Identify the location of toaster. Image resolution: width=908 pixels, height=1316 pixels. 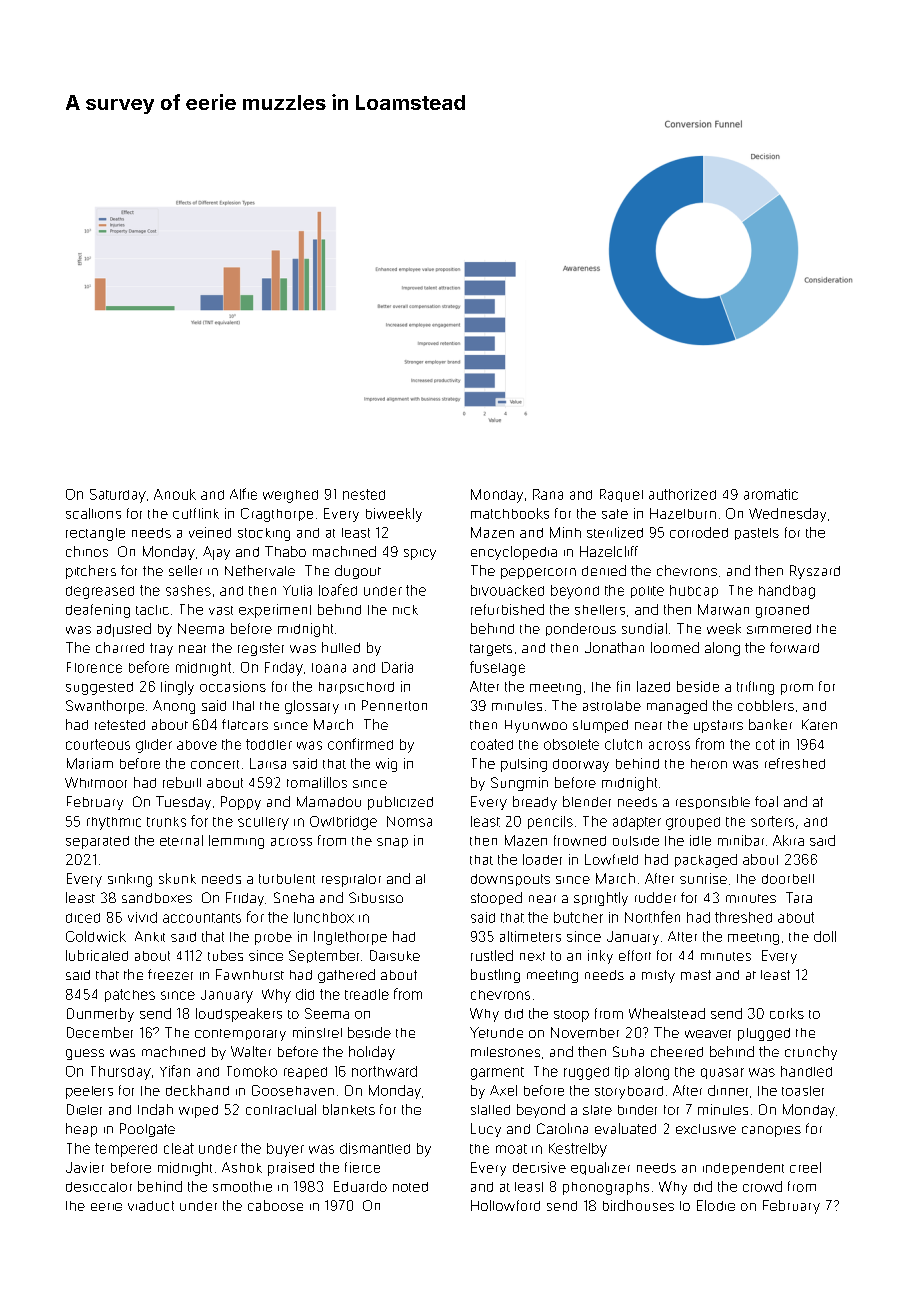
(803, 1091).
